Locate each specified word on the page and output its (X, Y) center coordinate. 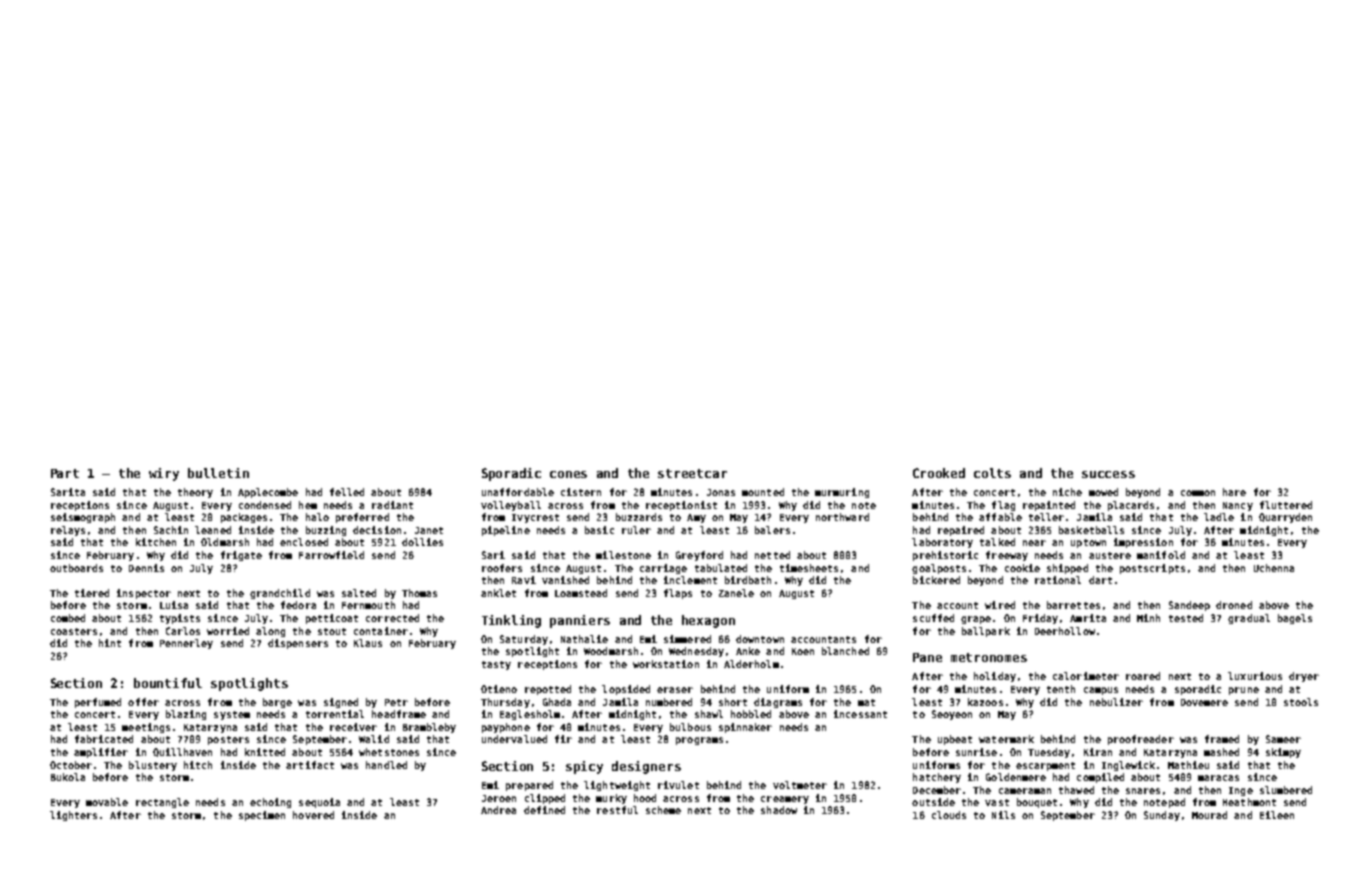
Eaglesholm (530, 715)
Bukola (68, 777)
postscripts (1152, 569)
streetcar (692, 473)
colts (992, 473)
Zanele (736, 593)
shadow (779, 810)
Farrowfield (331, 555)
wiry (164, 474)
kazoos (985, 702)
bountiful (168, 683)
